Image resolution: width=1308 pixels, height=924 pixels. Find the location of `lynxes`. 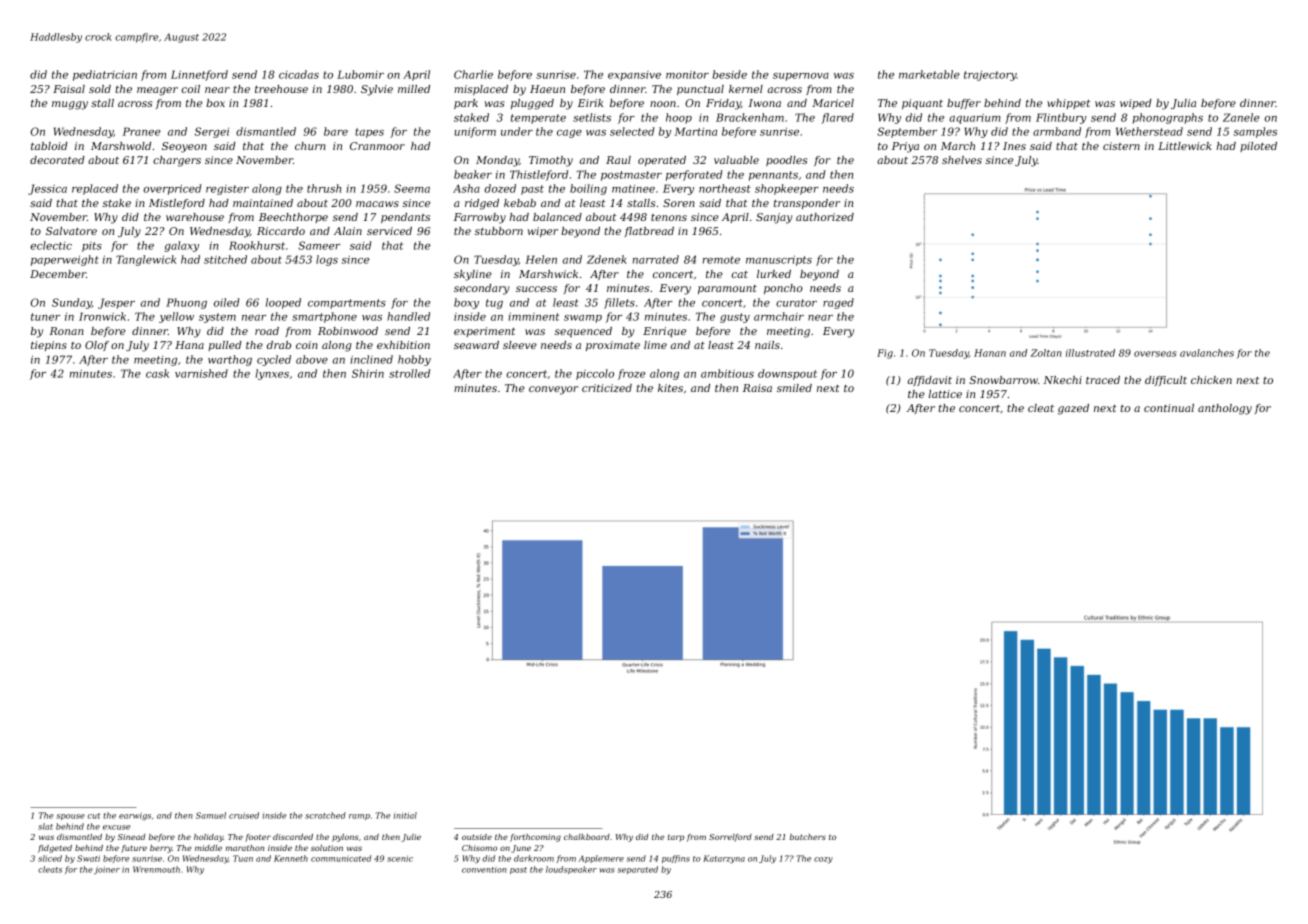

lynxes is located at coordinates (272, 374).
